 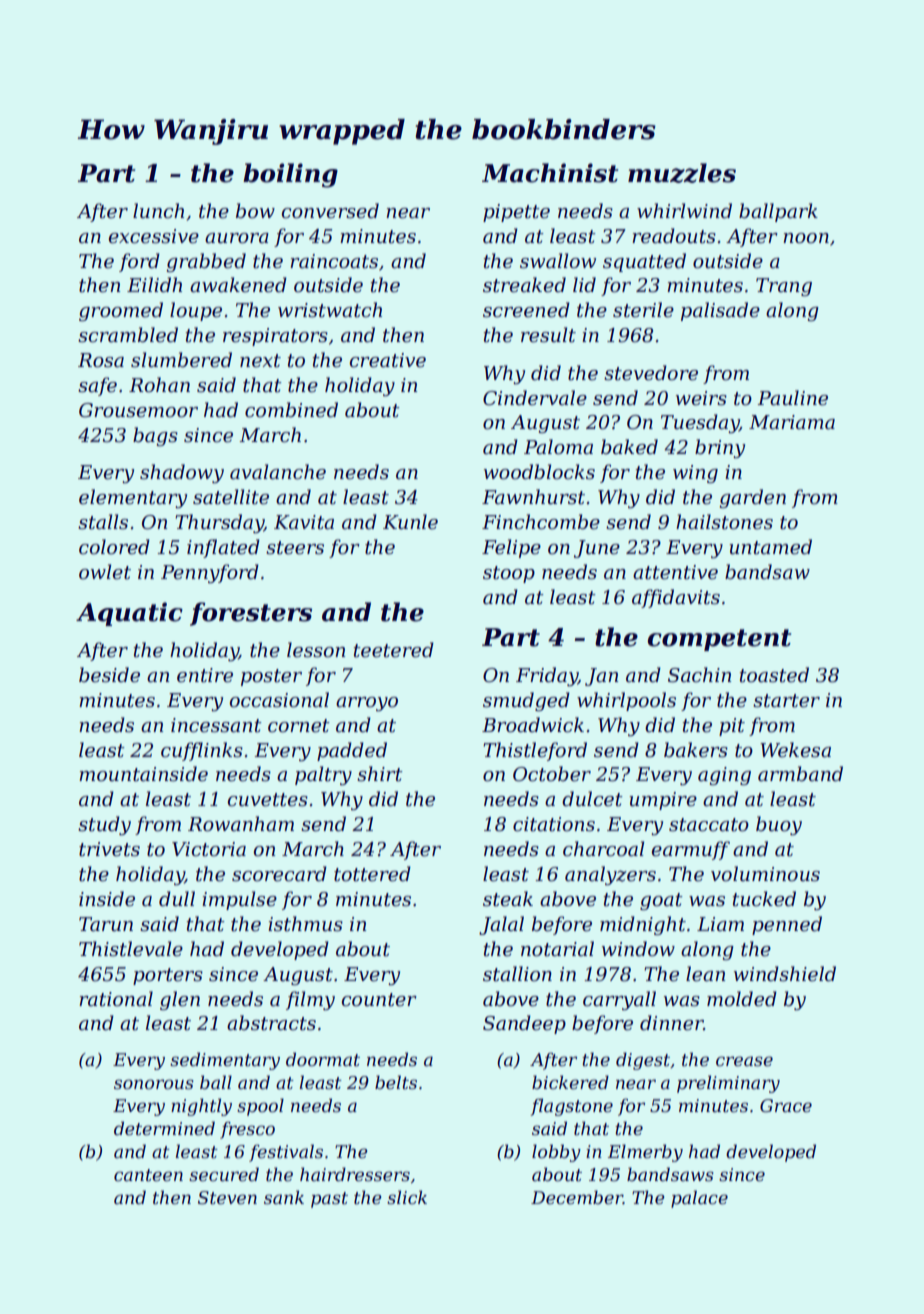 What do you see at coordinates (131, 949) in the image?
I see `Thistlevale` at bounding box center [131, 949].
